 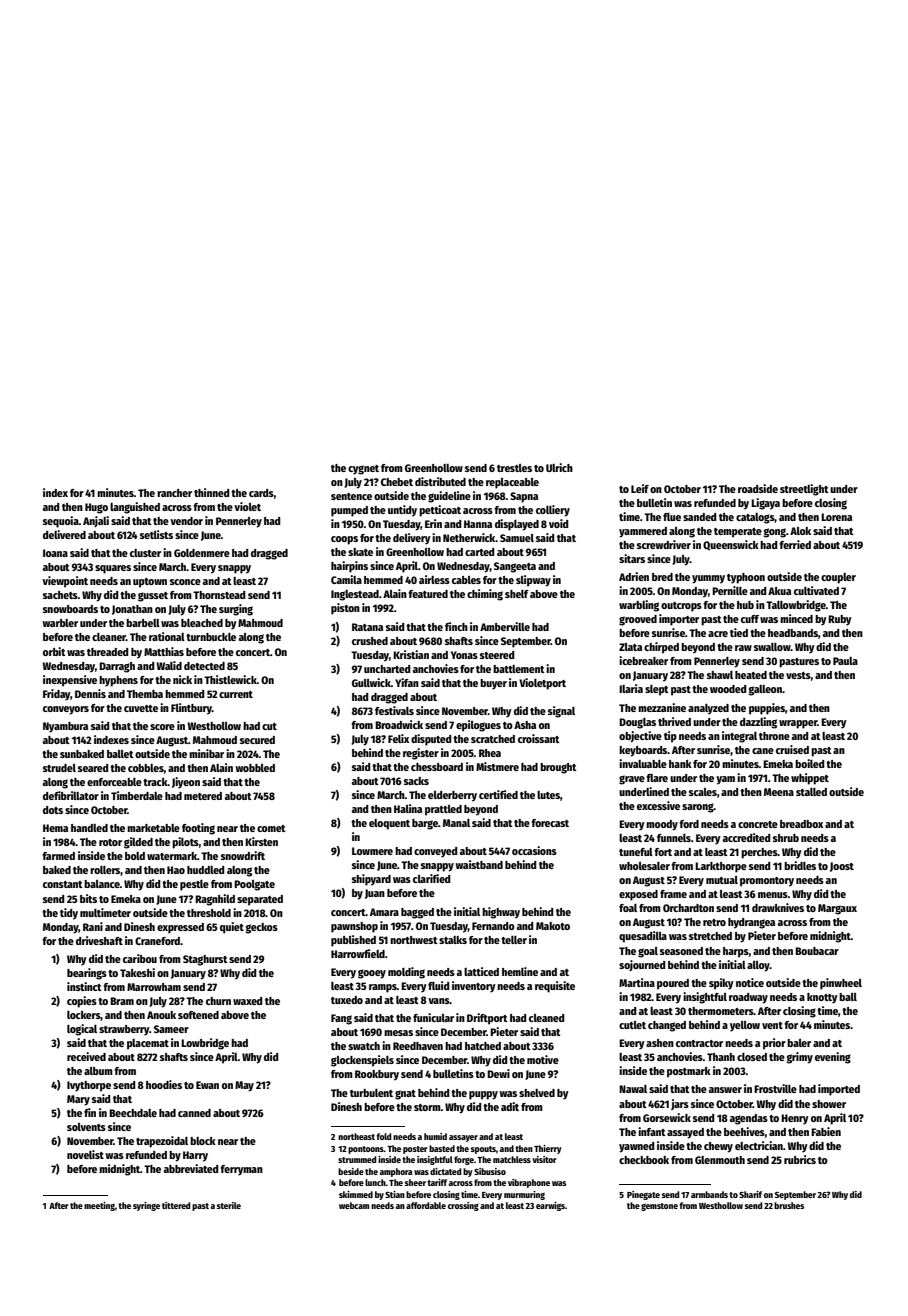 I want to click on syringe, so click(x=146, y=1206).
